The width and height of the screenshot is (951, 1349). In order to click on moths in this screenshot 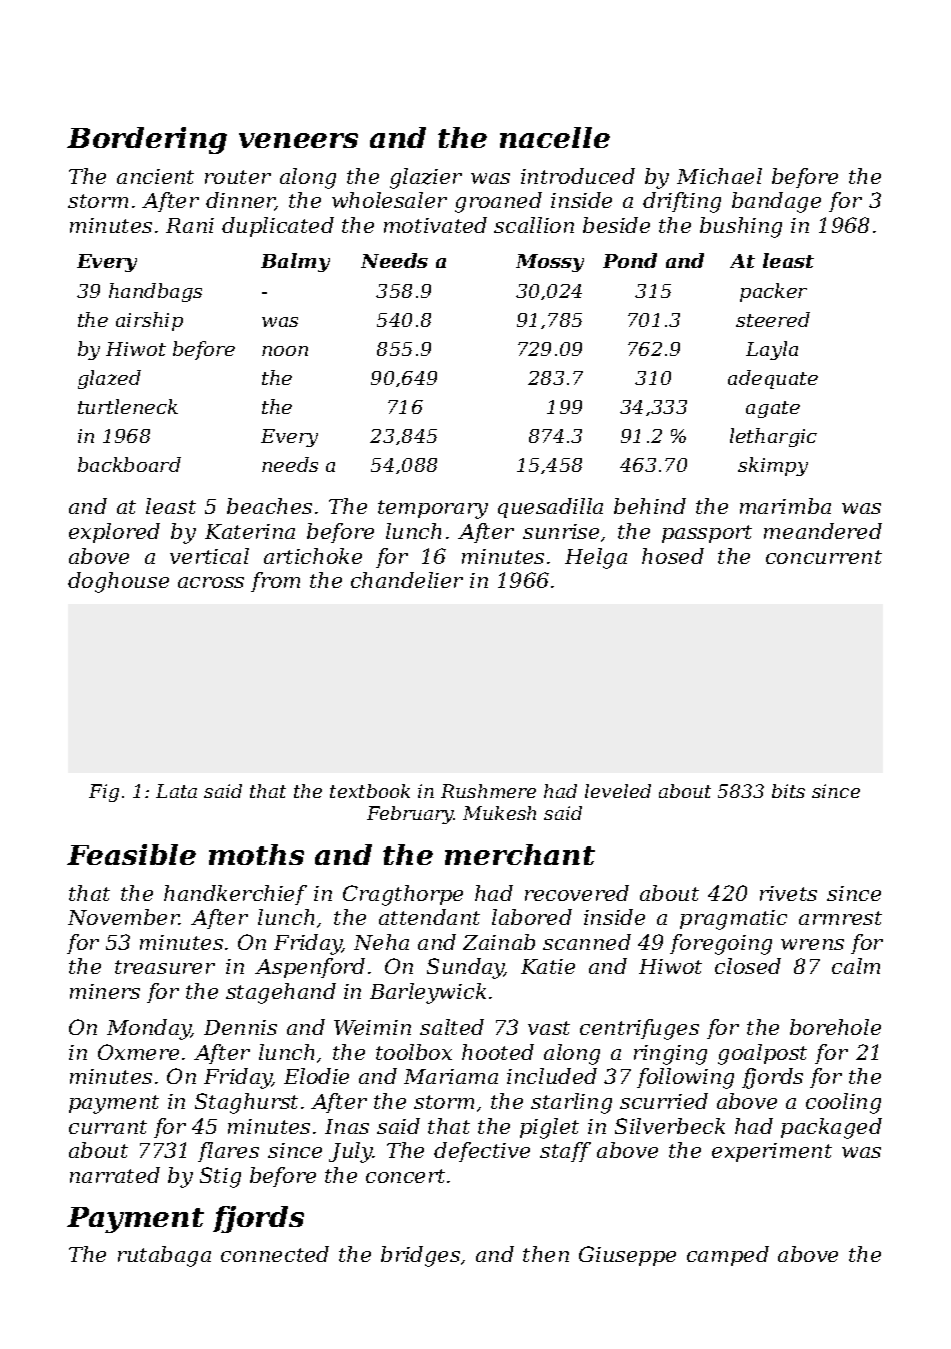, I will do `click(256, 854)`.
